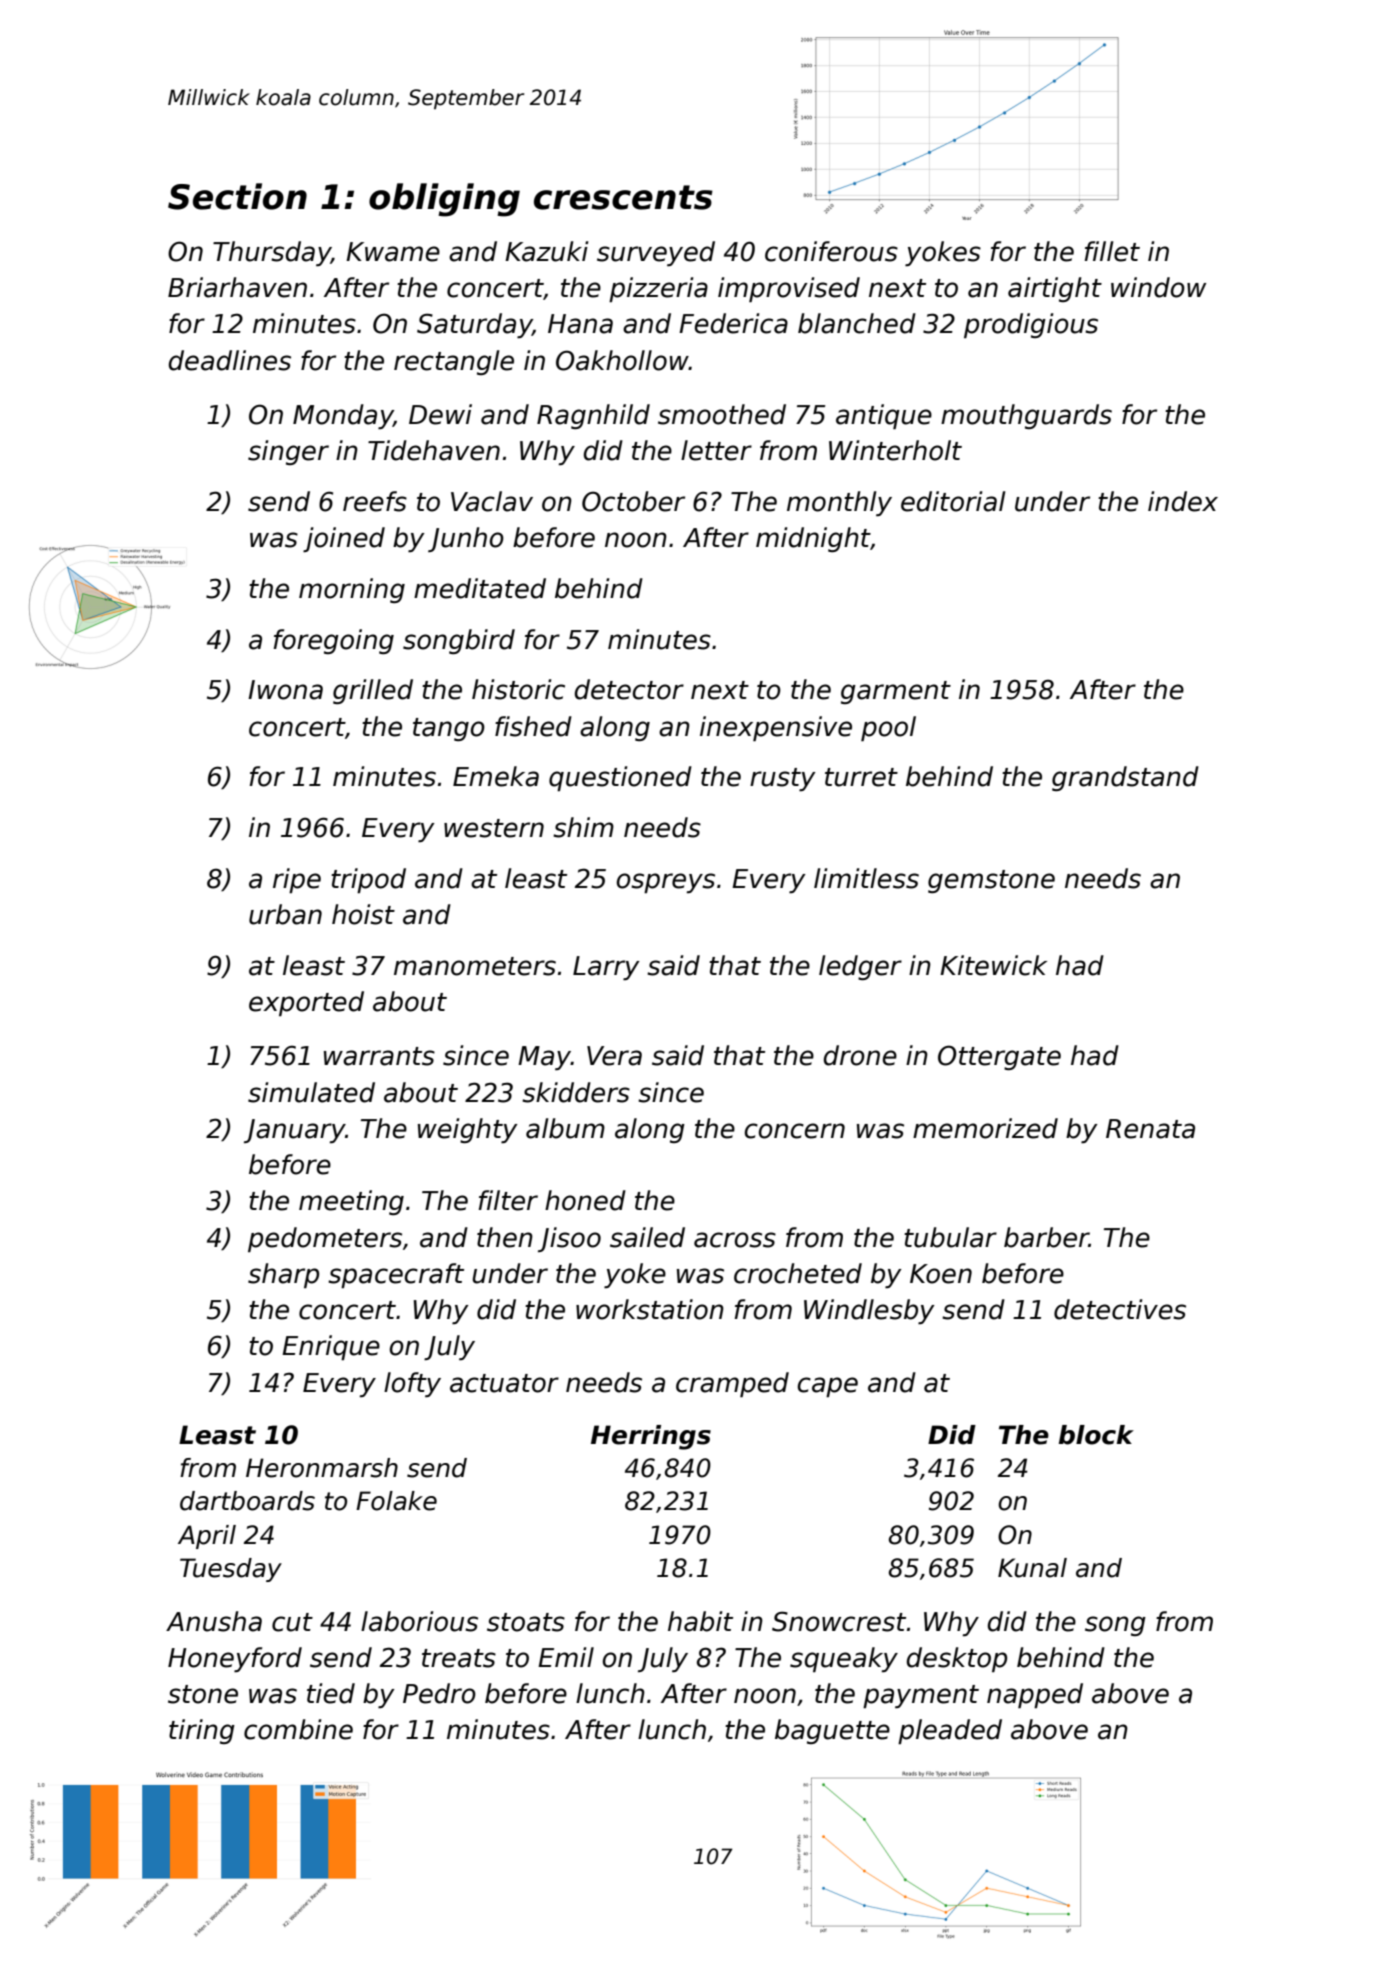  I want to click on Section, so click(237, 196).
